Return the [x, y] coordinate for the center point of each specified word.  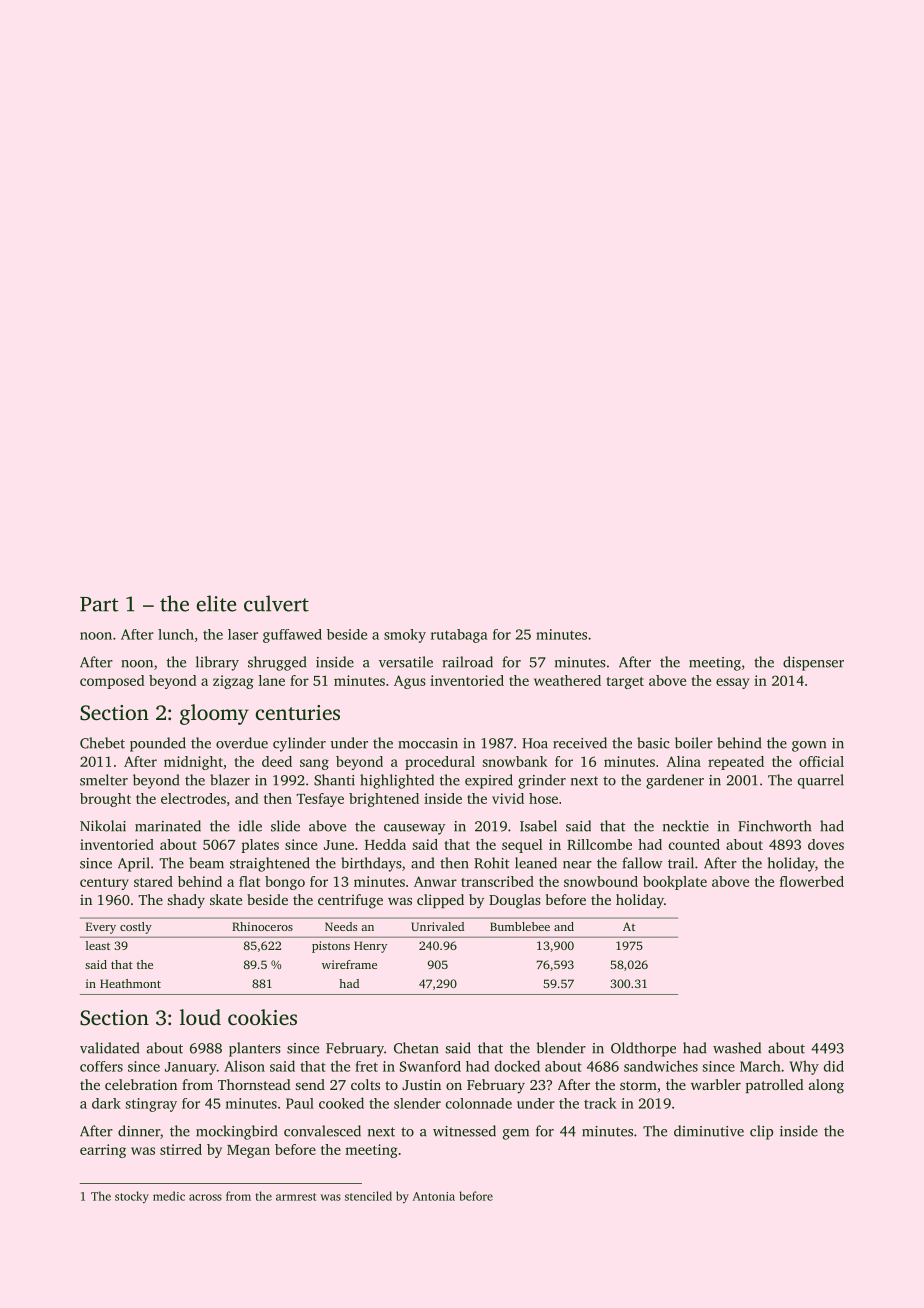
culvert [276, 603]
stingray [151, 1105]
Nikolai [103, 826]
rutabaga [459, 636]
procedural [440, 763]
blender [561, 1048]
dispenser [813, 663]
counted [694, 844]
